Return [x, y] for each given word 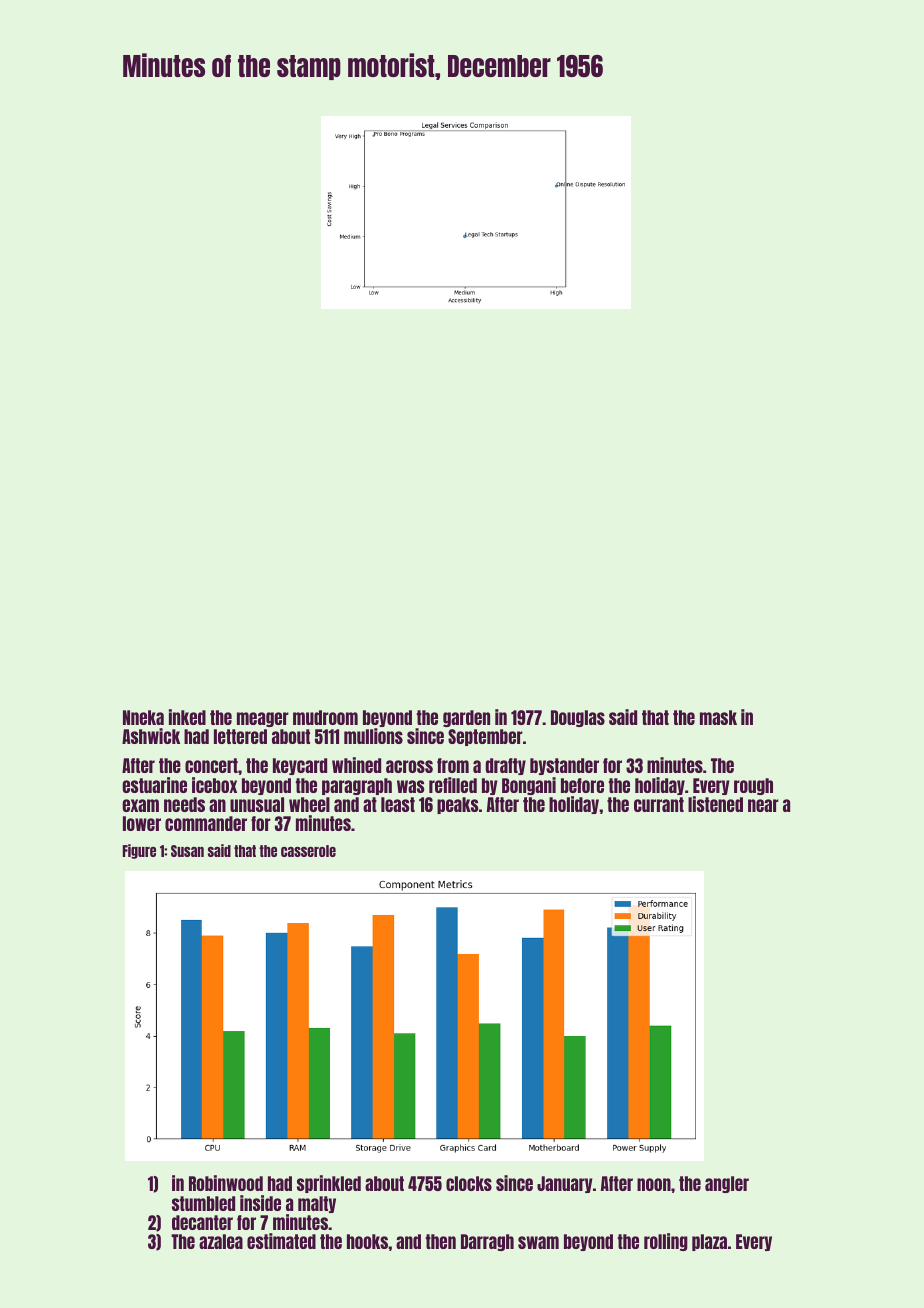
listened [715, 804]
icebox [214, 785]
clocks [469, 1183]
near [763, 805]
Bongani [529, 786]
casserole [308, 851]
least [398, 804]
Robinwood [226, 1183]
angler [727, 1184]
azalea [221, 1241]
